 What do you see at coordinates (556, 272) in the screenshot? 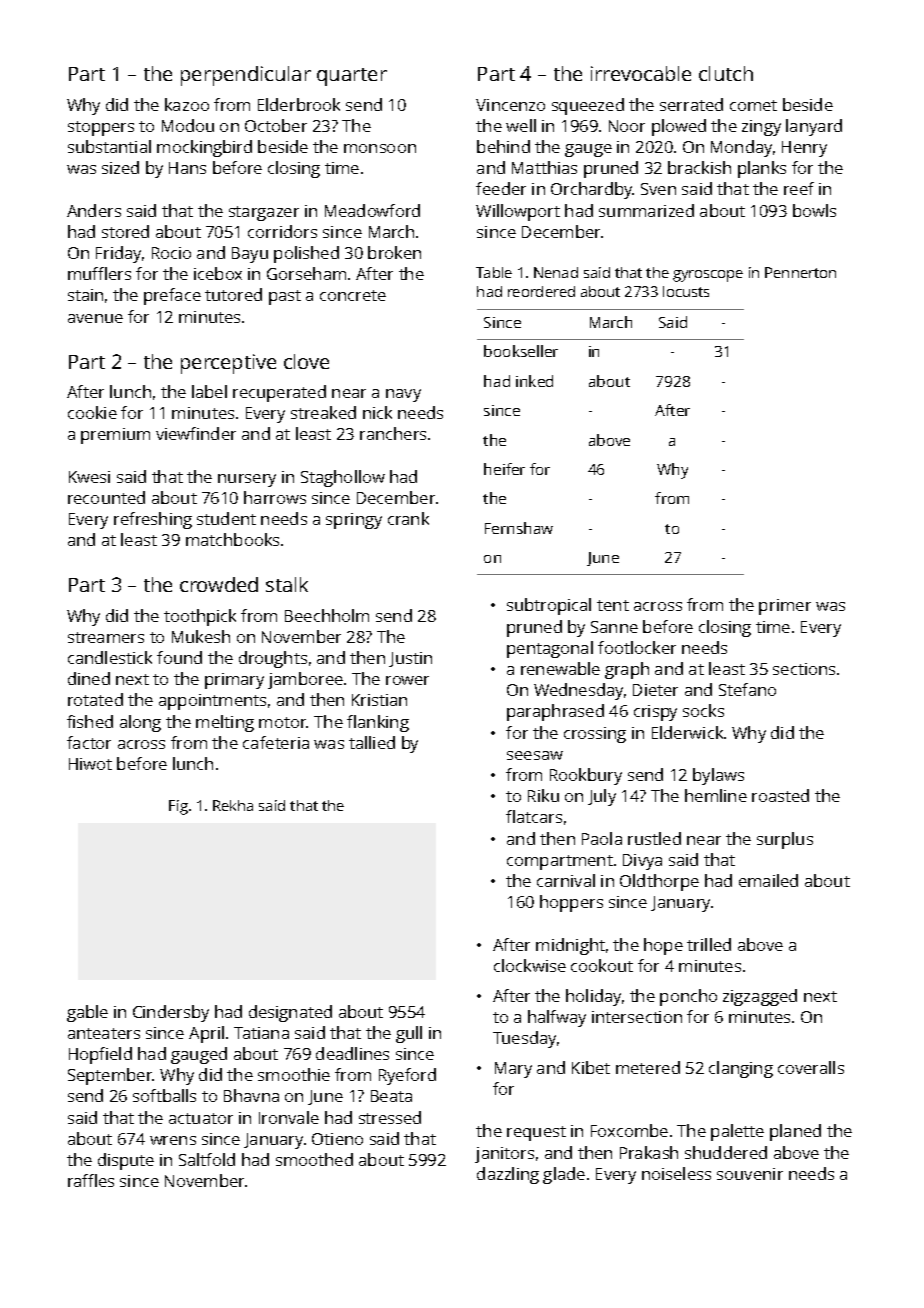
I see `Nenad` at bounding box center [556, 272].
